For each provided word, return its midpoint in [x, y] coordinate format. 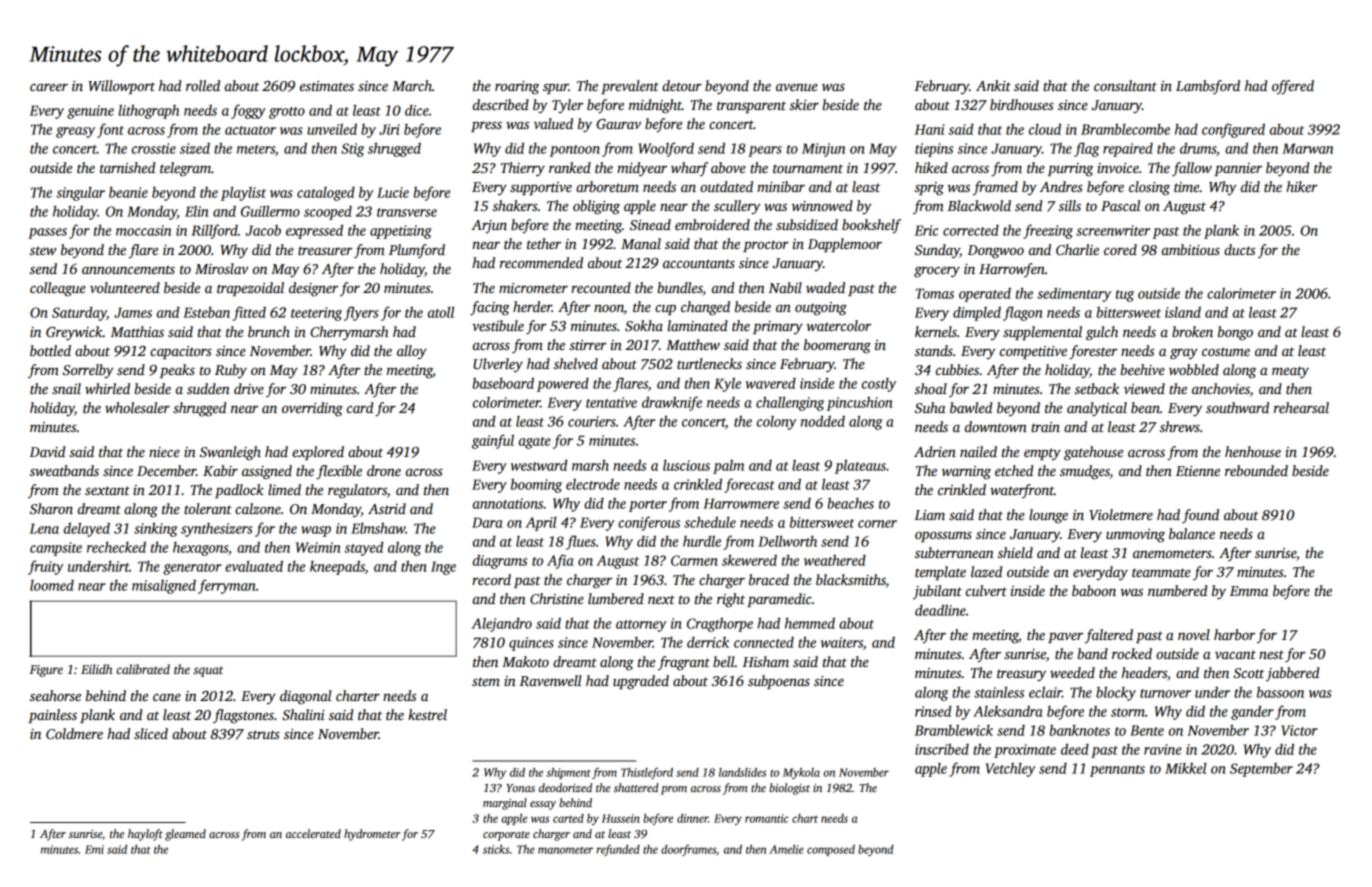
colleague [58, 289]
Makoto [525, 661]
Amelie [786, 849]
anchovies [1221, 388]
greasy [75, 132]
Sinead [650, 224]
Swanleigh [230, 453]
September [1261, 770]
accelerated [313, 833]
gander [1252, 712]
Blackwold [979, 205]
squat [208, 671]
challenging [790, 403]
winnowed [822, 205]
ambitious [1191, 249]
